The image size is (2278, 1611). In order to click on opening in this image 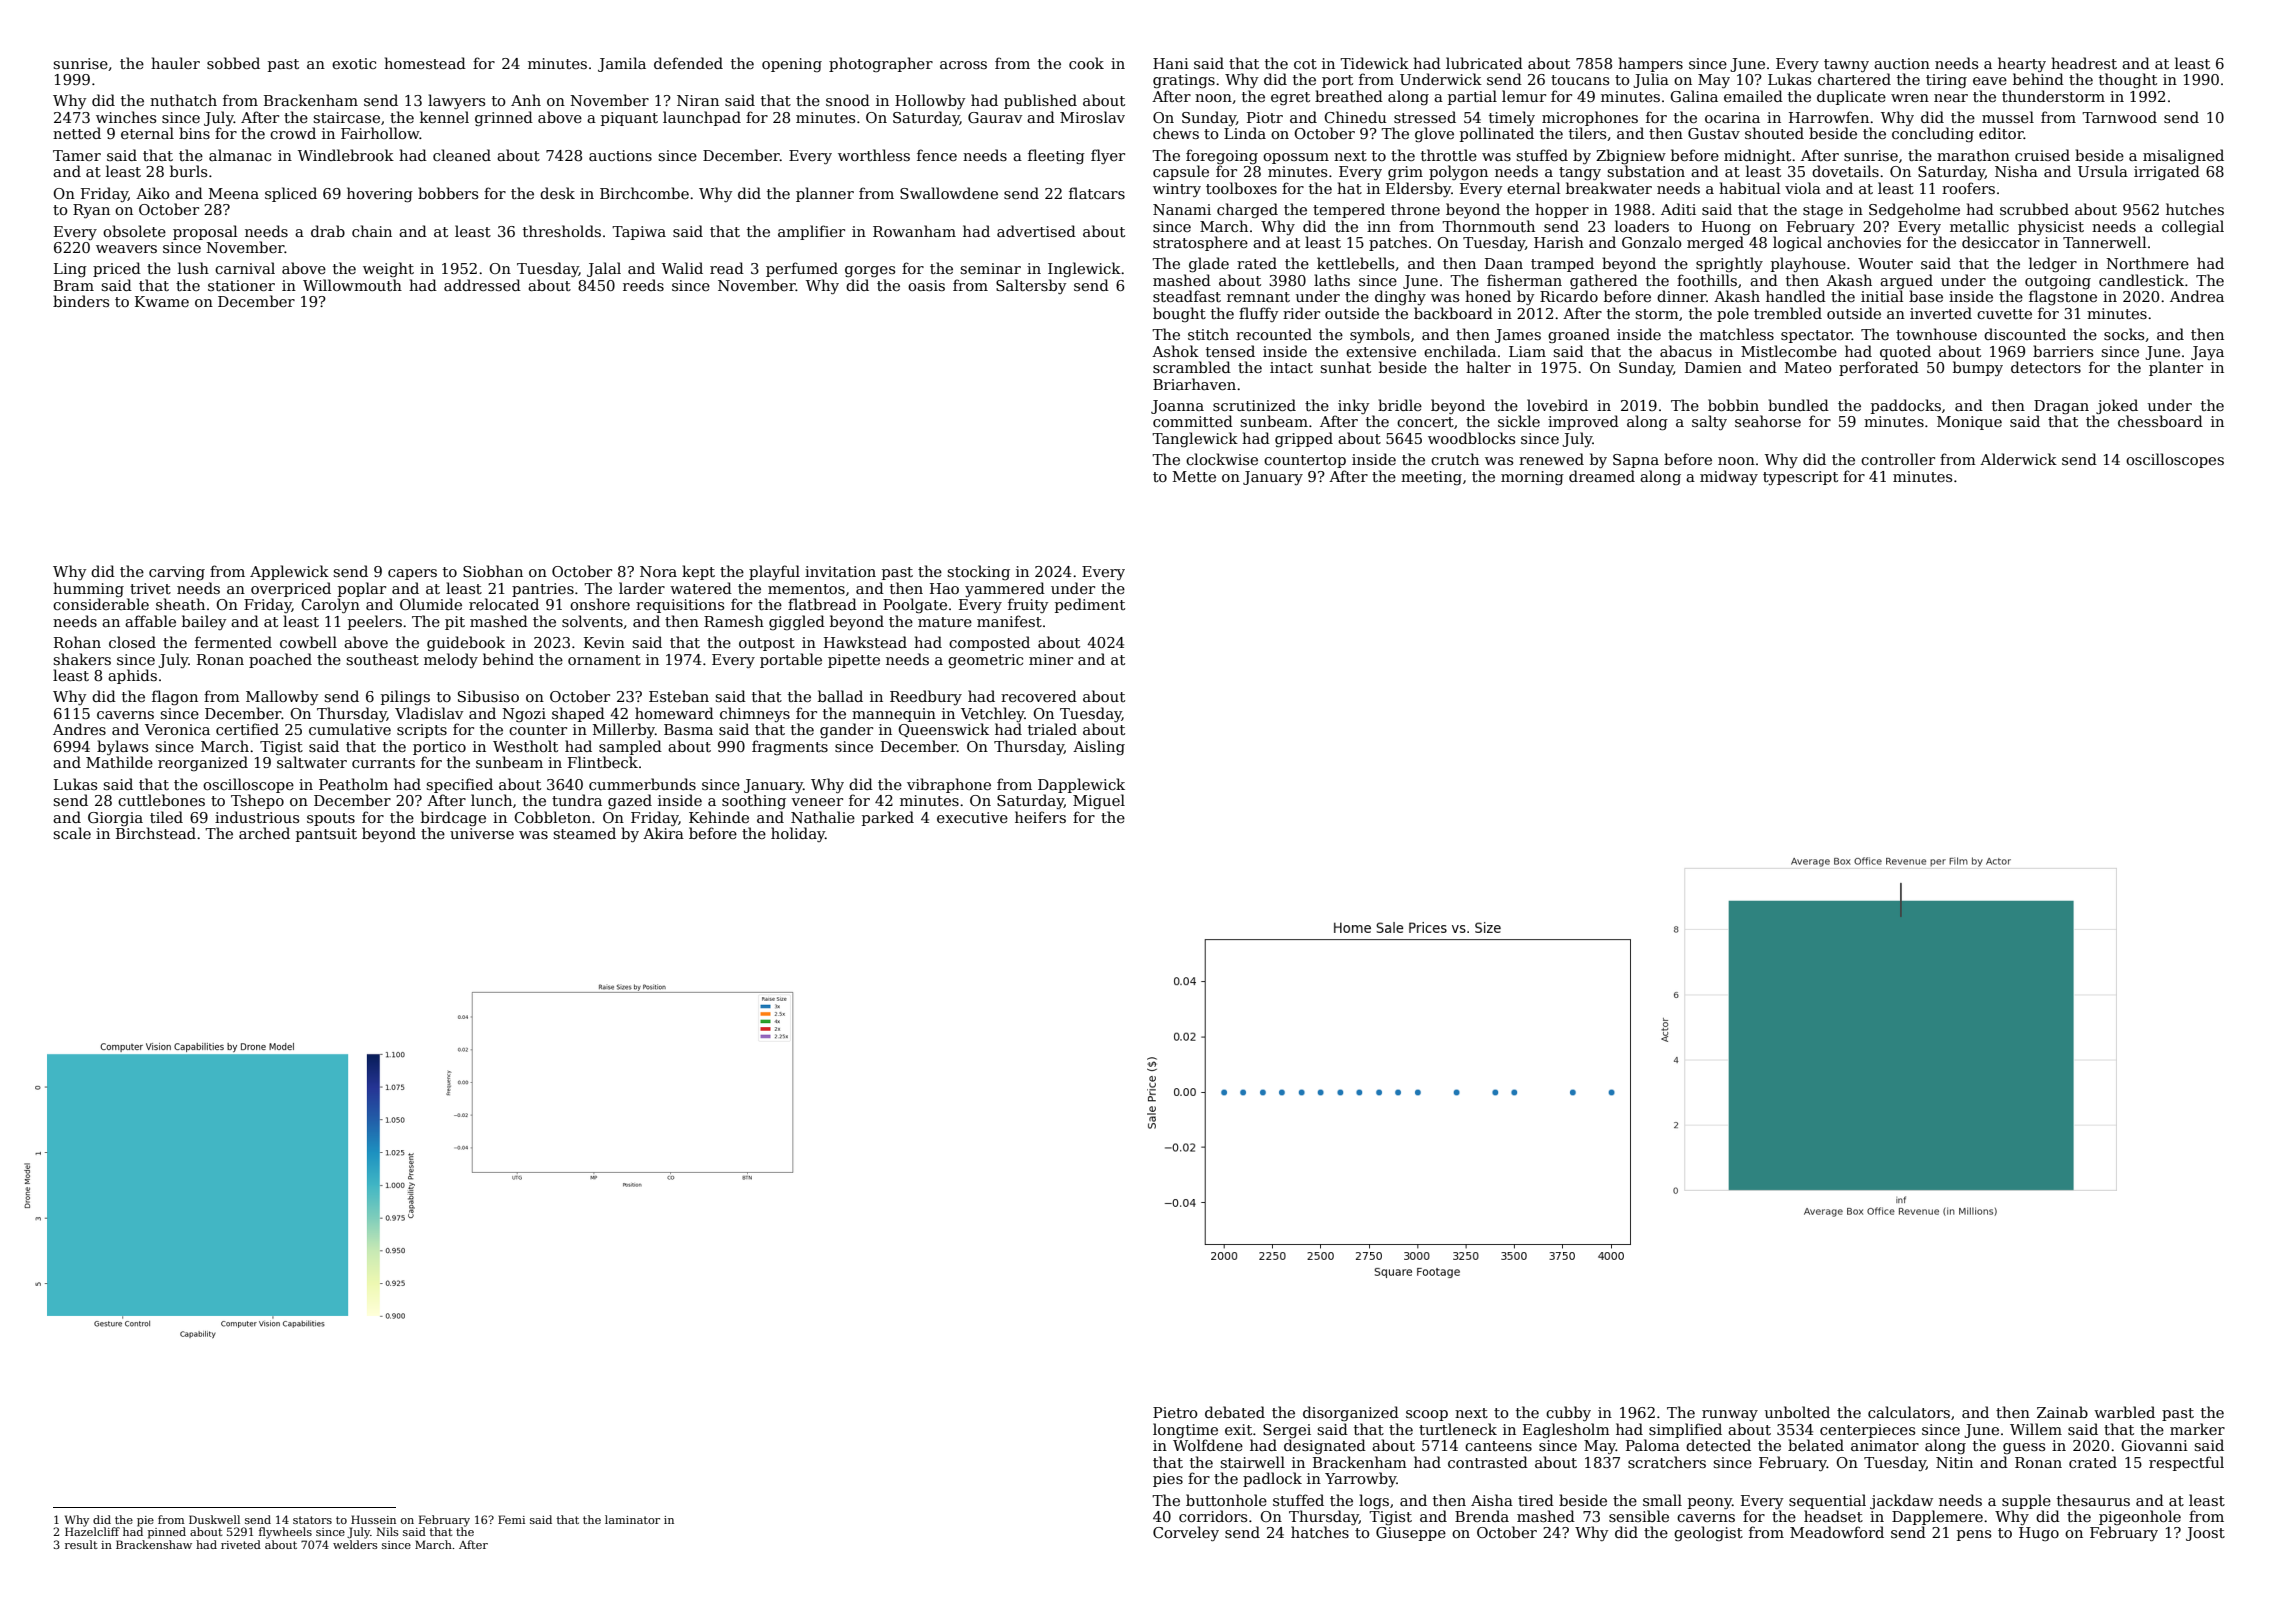, I will do `click(792, 65)`.
